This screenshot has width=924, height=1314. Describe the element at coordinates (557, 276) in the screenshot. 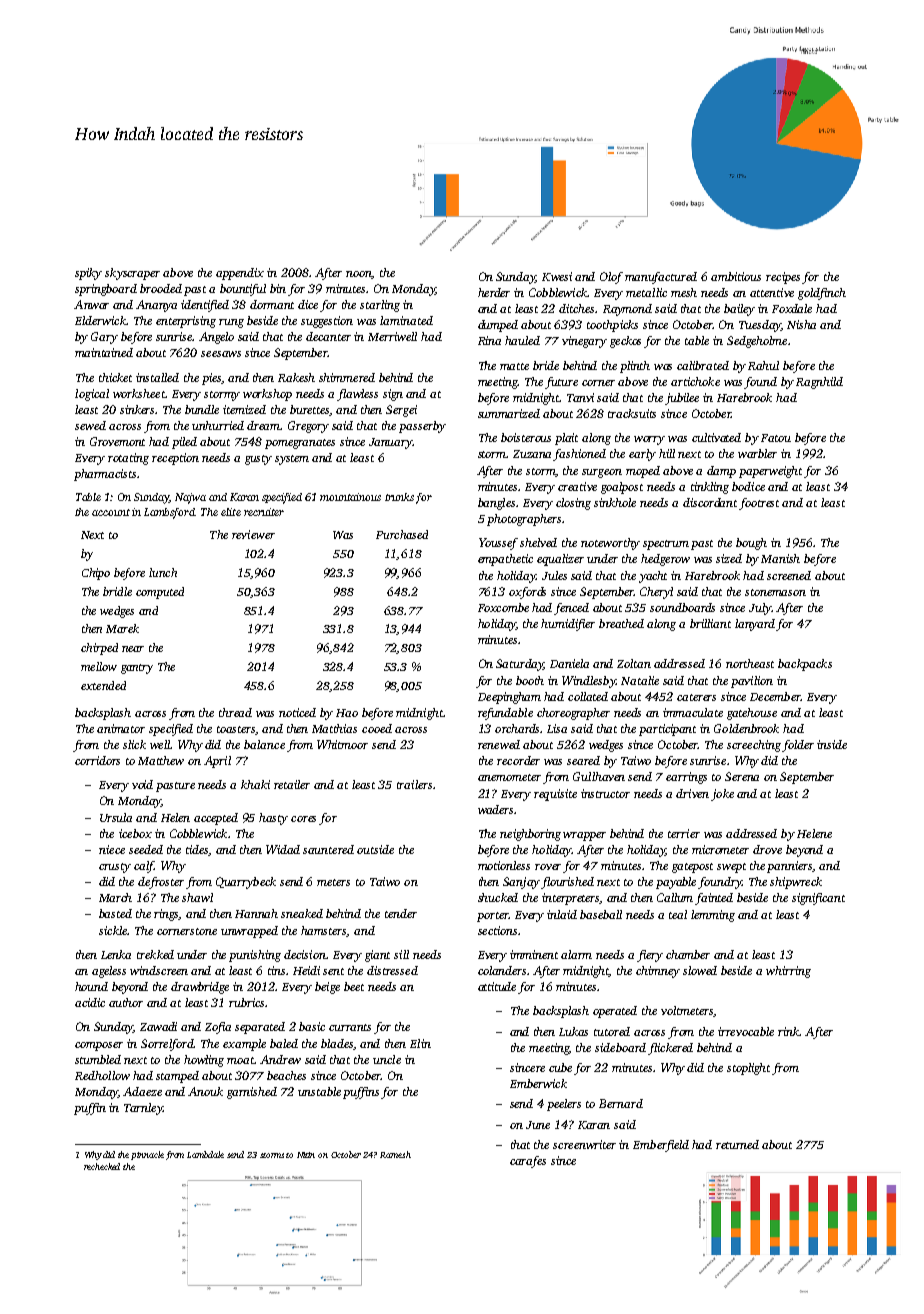

I see `Kwesi` at that location.
